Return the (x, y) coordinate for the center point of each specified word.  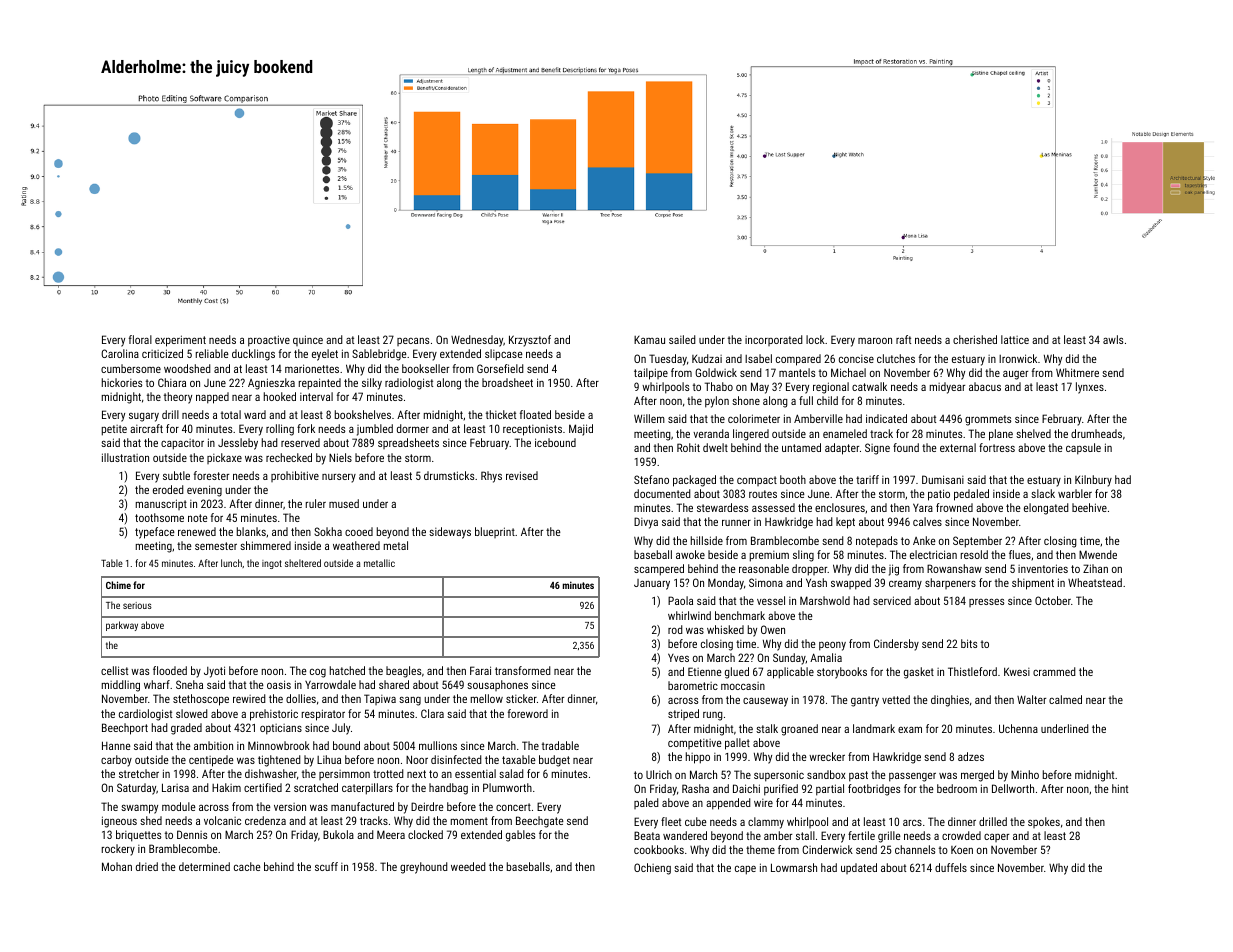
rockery (118, 850)
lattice (1015, 339)
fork (306, 428)
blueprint (495, 532)
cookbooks (659, 849)
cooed (359, 531)
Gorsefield (500, 368)
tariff (867, 479)
